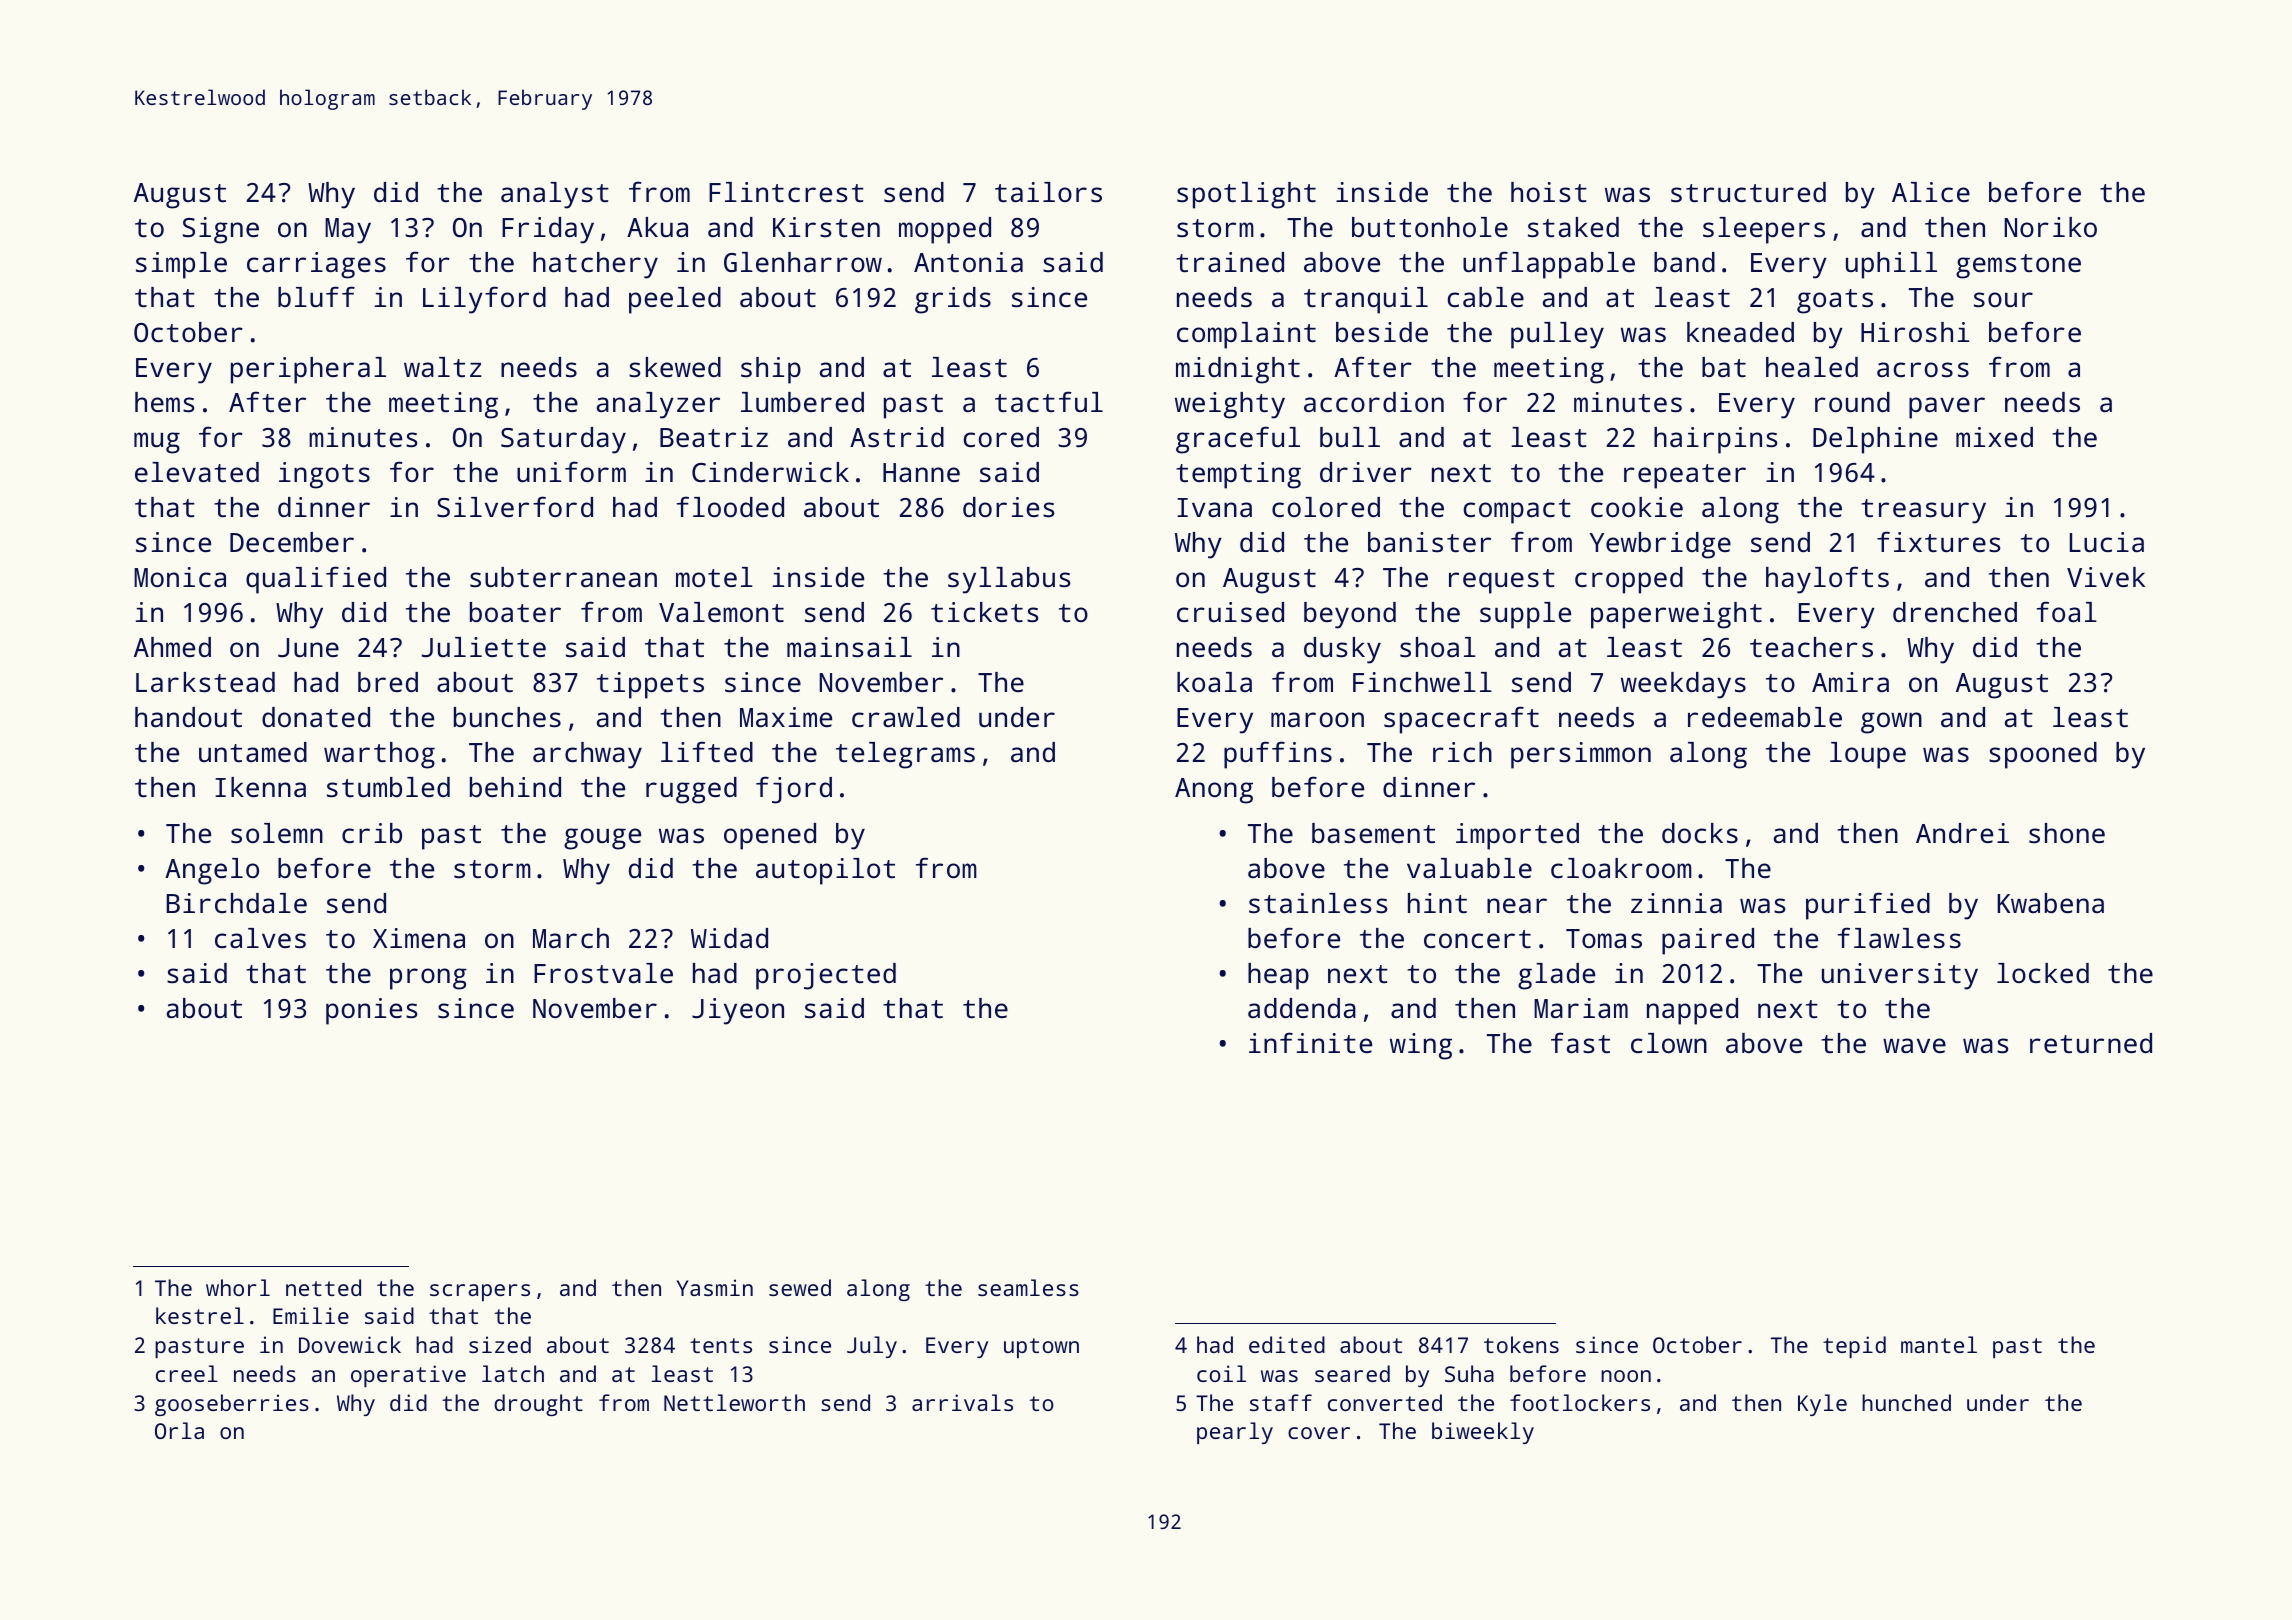 The height and width of the screenshot is (1620, 2292). What do you see at coordinates (1366, 300) in the screenshot?
I see `tranquil` at bounding box center [1366, 300].
